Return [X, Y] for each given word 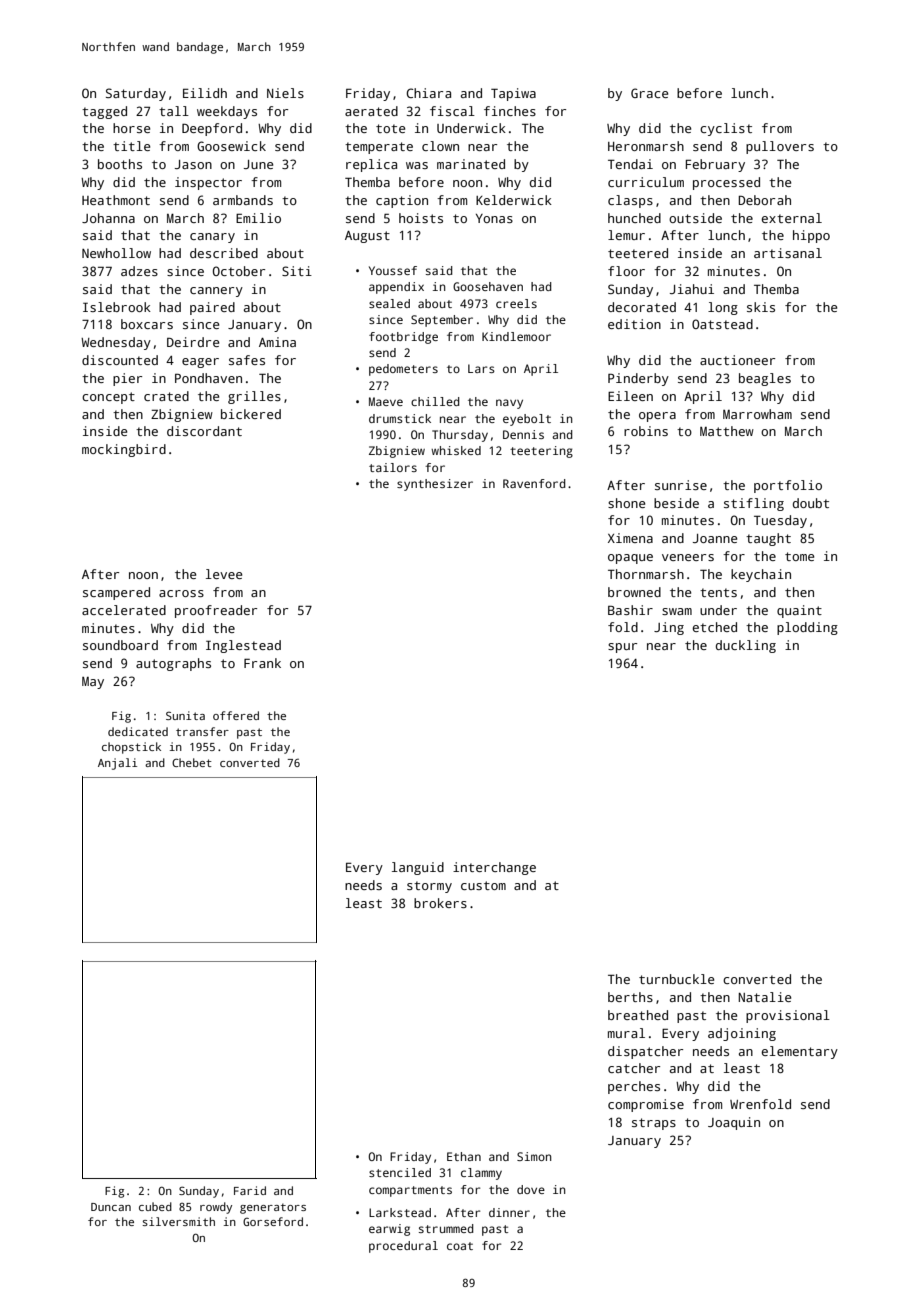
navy [509, 404]
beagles [765, 379]
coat [460, 1246]
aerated [371, 111]
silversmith [178, 1221]
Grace [649, 93]
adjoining [742, 1034]
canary [212, 238]
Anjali [117, 764]
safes [247, 360]
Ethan [464, 1156]
